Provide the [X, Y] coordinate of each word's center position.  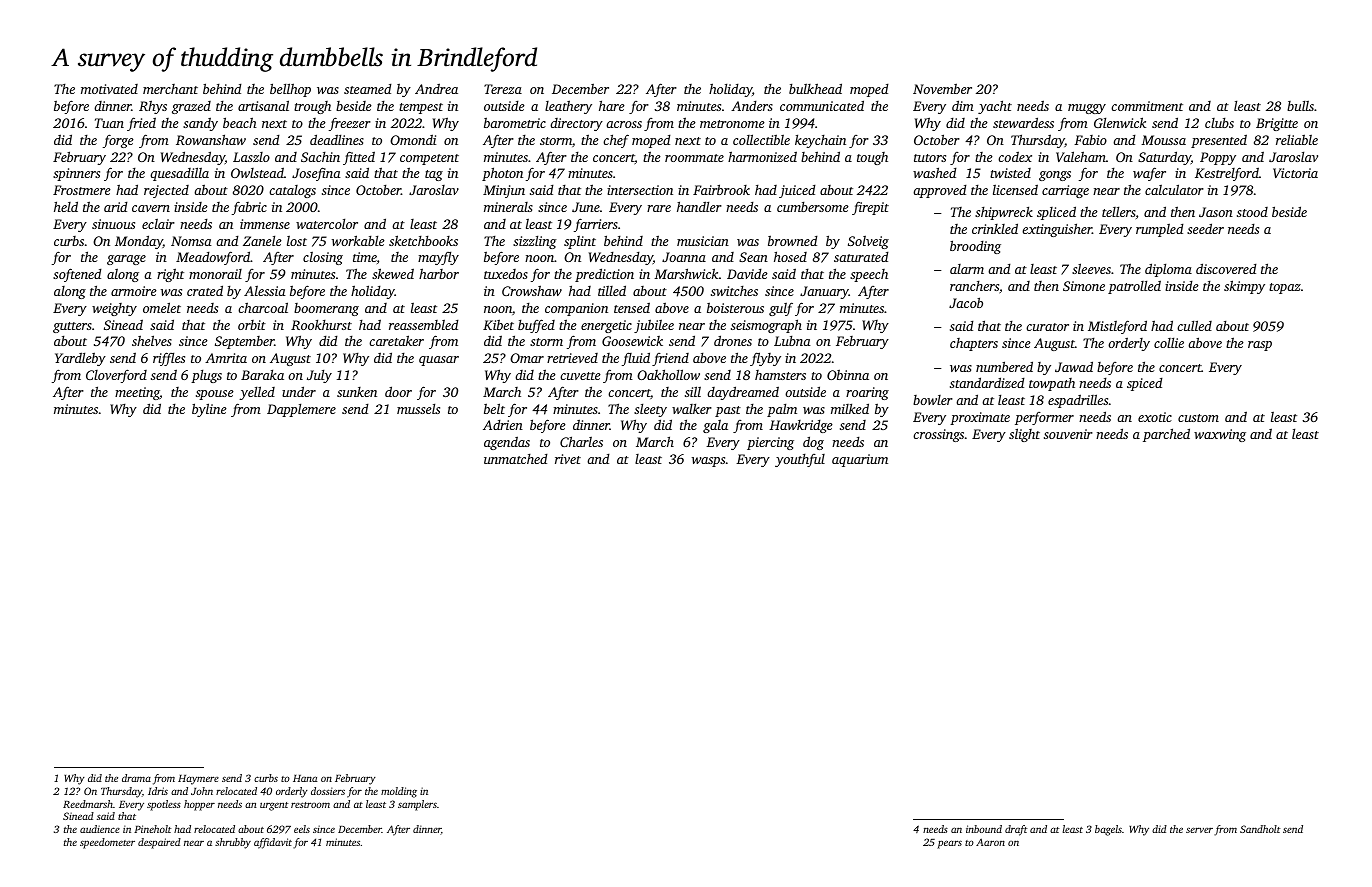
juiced [797, 191]
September [244, 342]
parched [1166, 435]
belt [494, 408]
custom [1198, 418]
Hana [305, 778]
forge [118, 141]
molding [399, 792]
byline [209, 410]
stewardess [1023, 122]
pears [949, 844]
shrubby [233, 843]
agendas [507, 443]
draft [1016, 830]
